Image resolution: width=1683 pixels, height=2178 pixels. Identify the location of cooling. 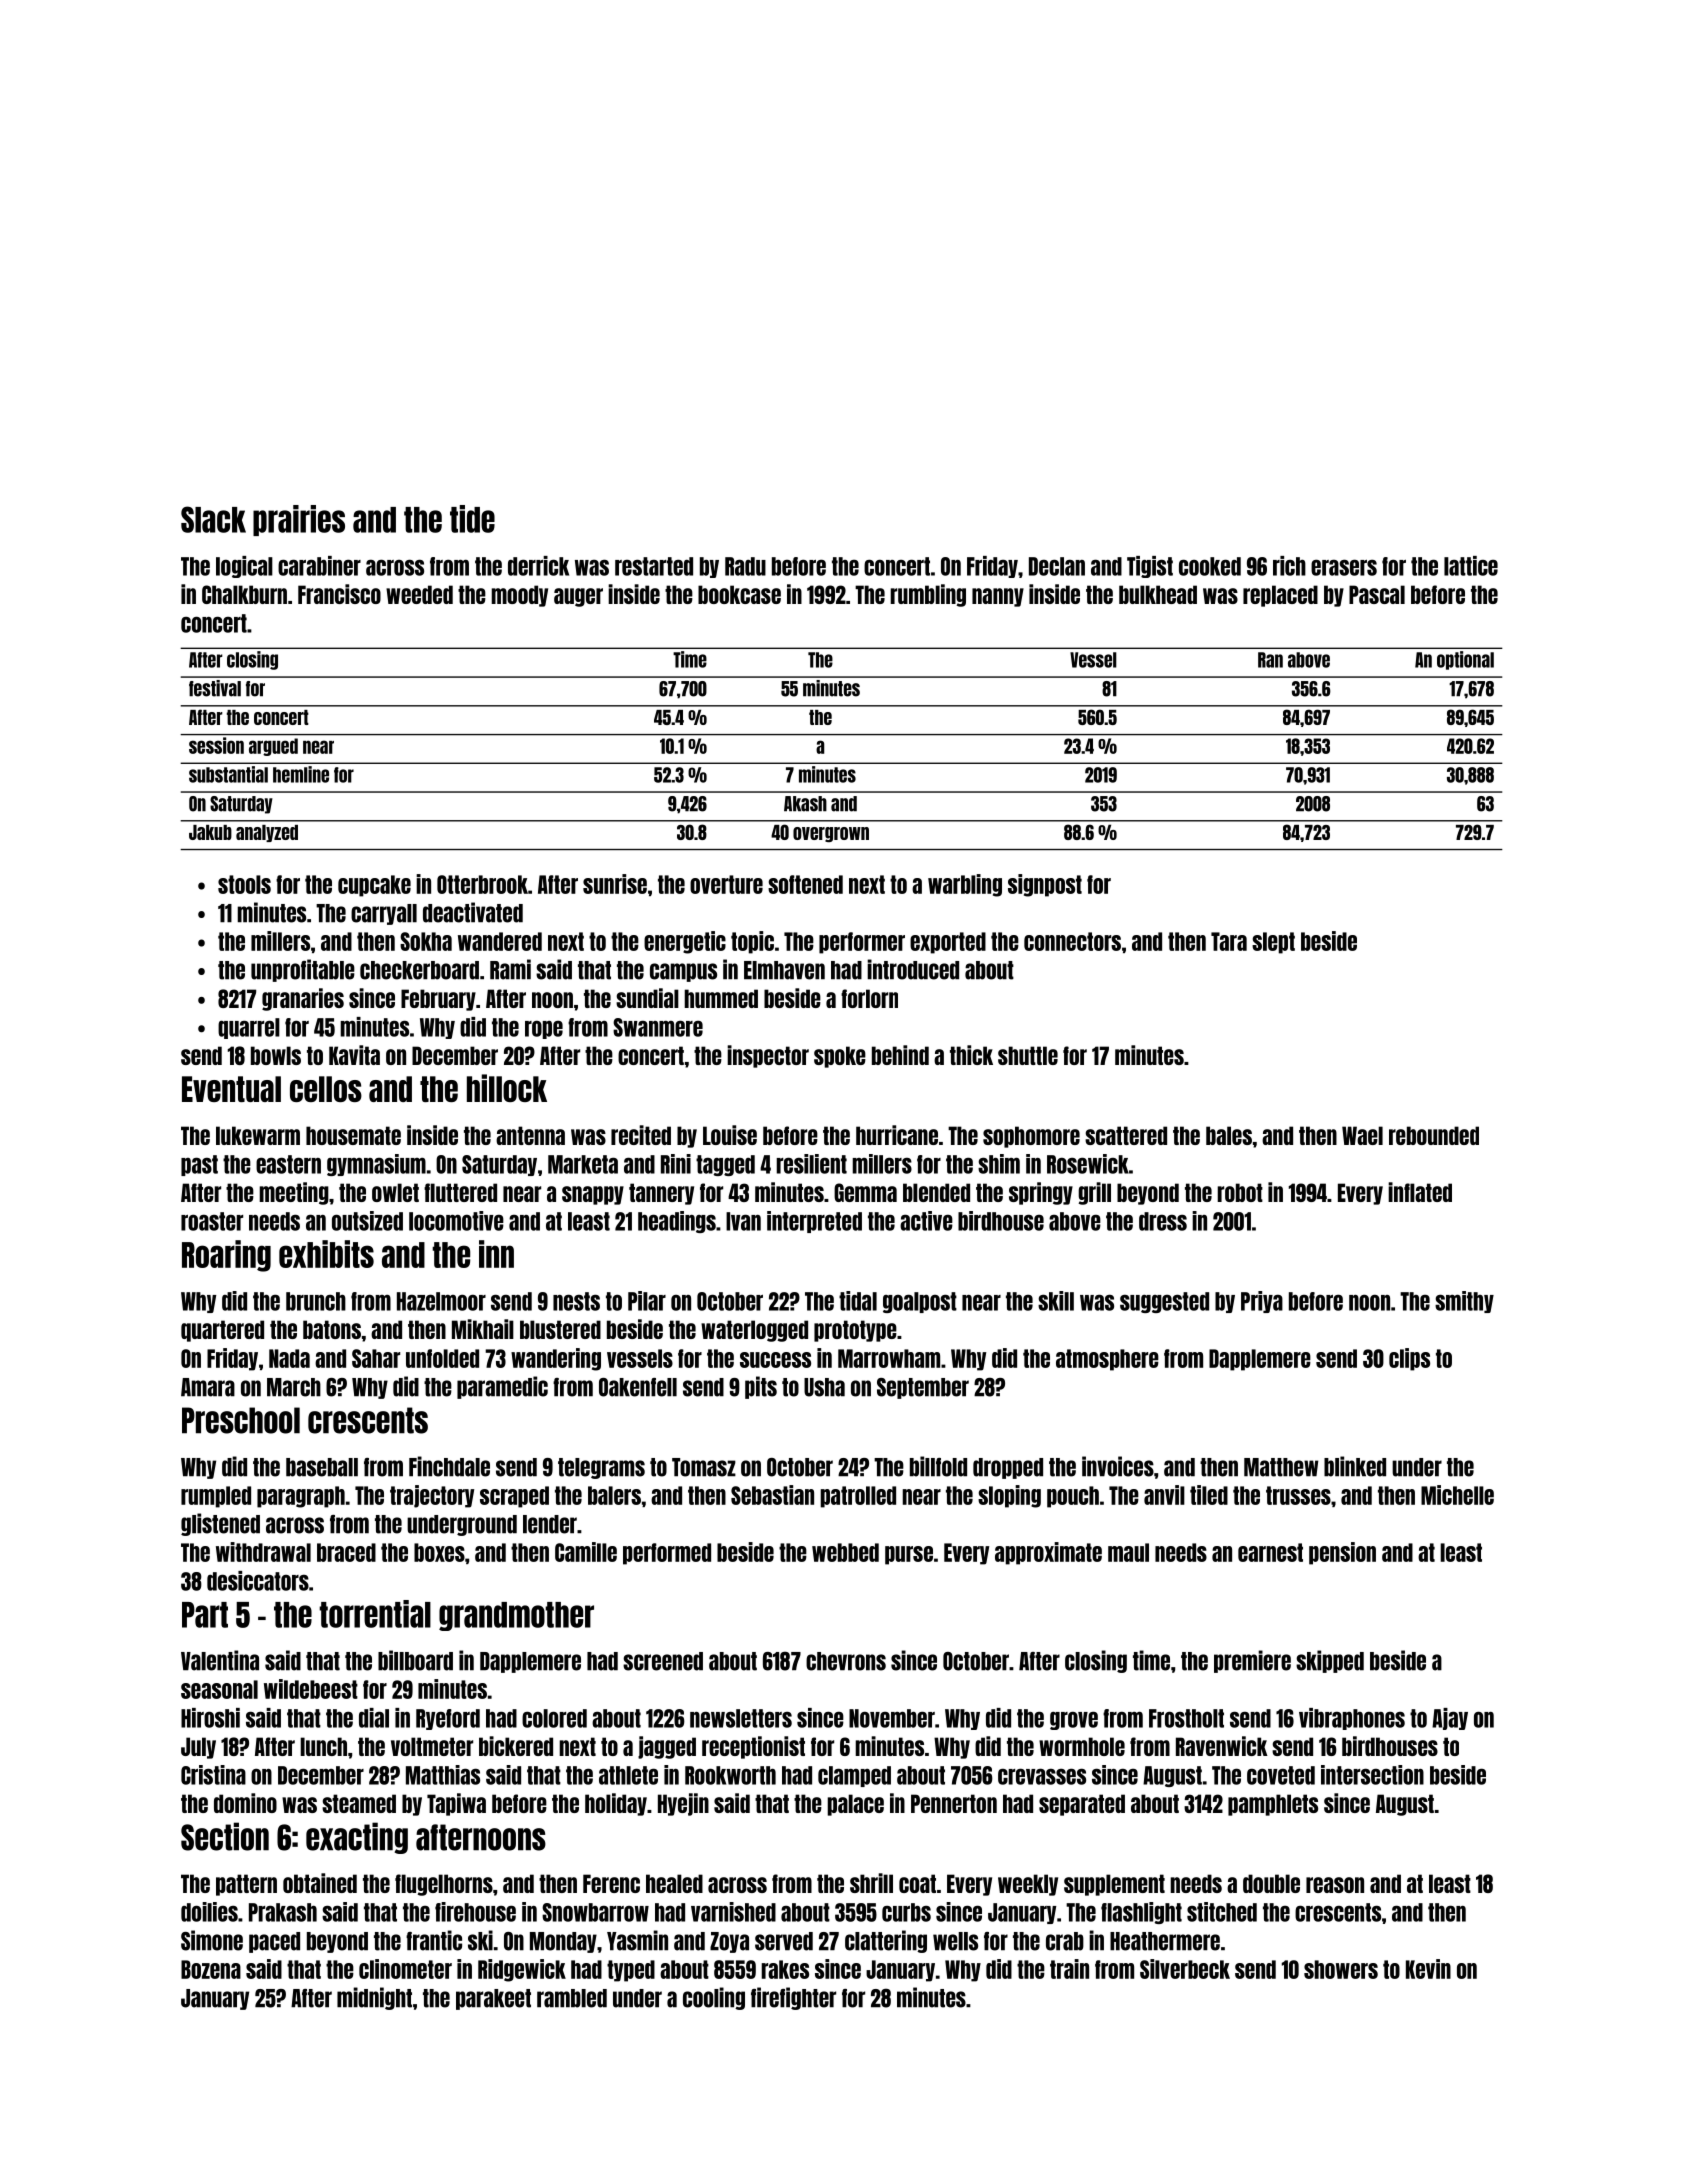
(714, 1998).
